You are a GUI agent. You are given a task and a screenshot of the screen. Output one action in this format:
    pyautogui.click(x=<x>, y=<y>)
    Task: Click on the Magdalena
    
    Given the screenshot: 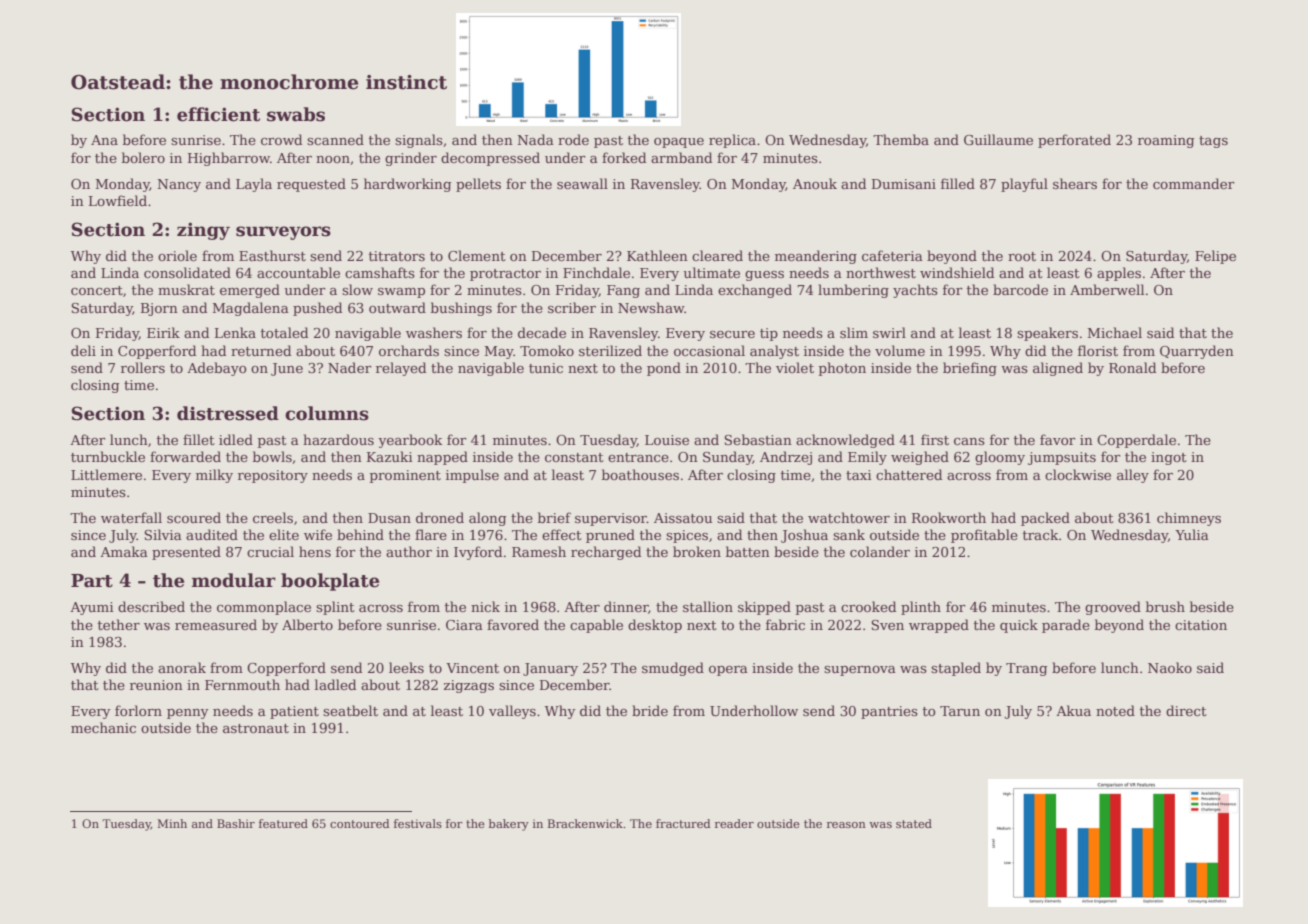 What is the action you would take?
    pyautogui.click(x=251, y=309)
